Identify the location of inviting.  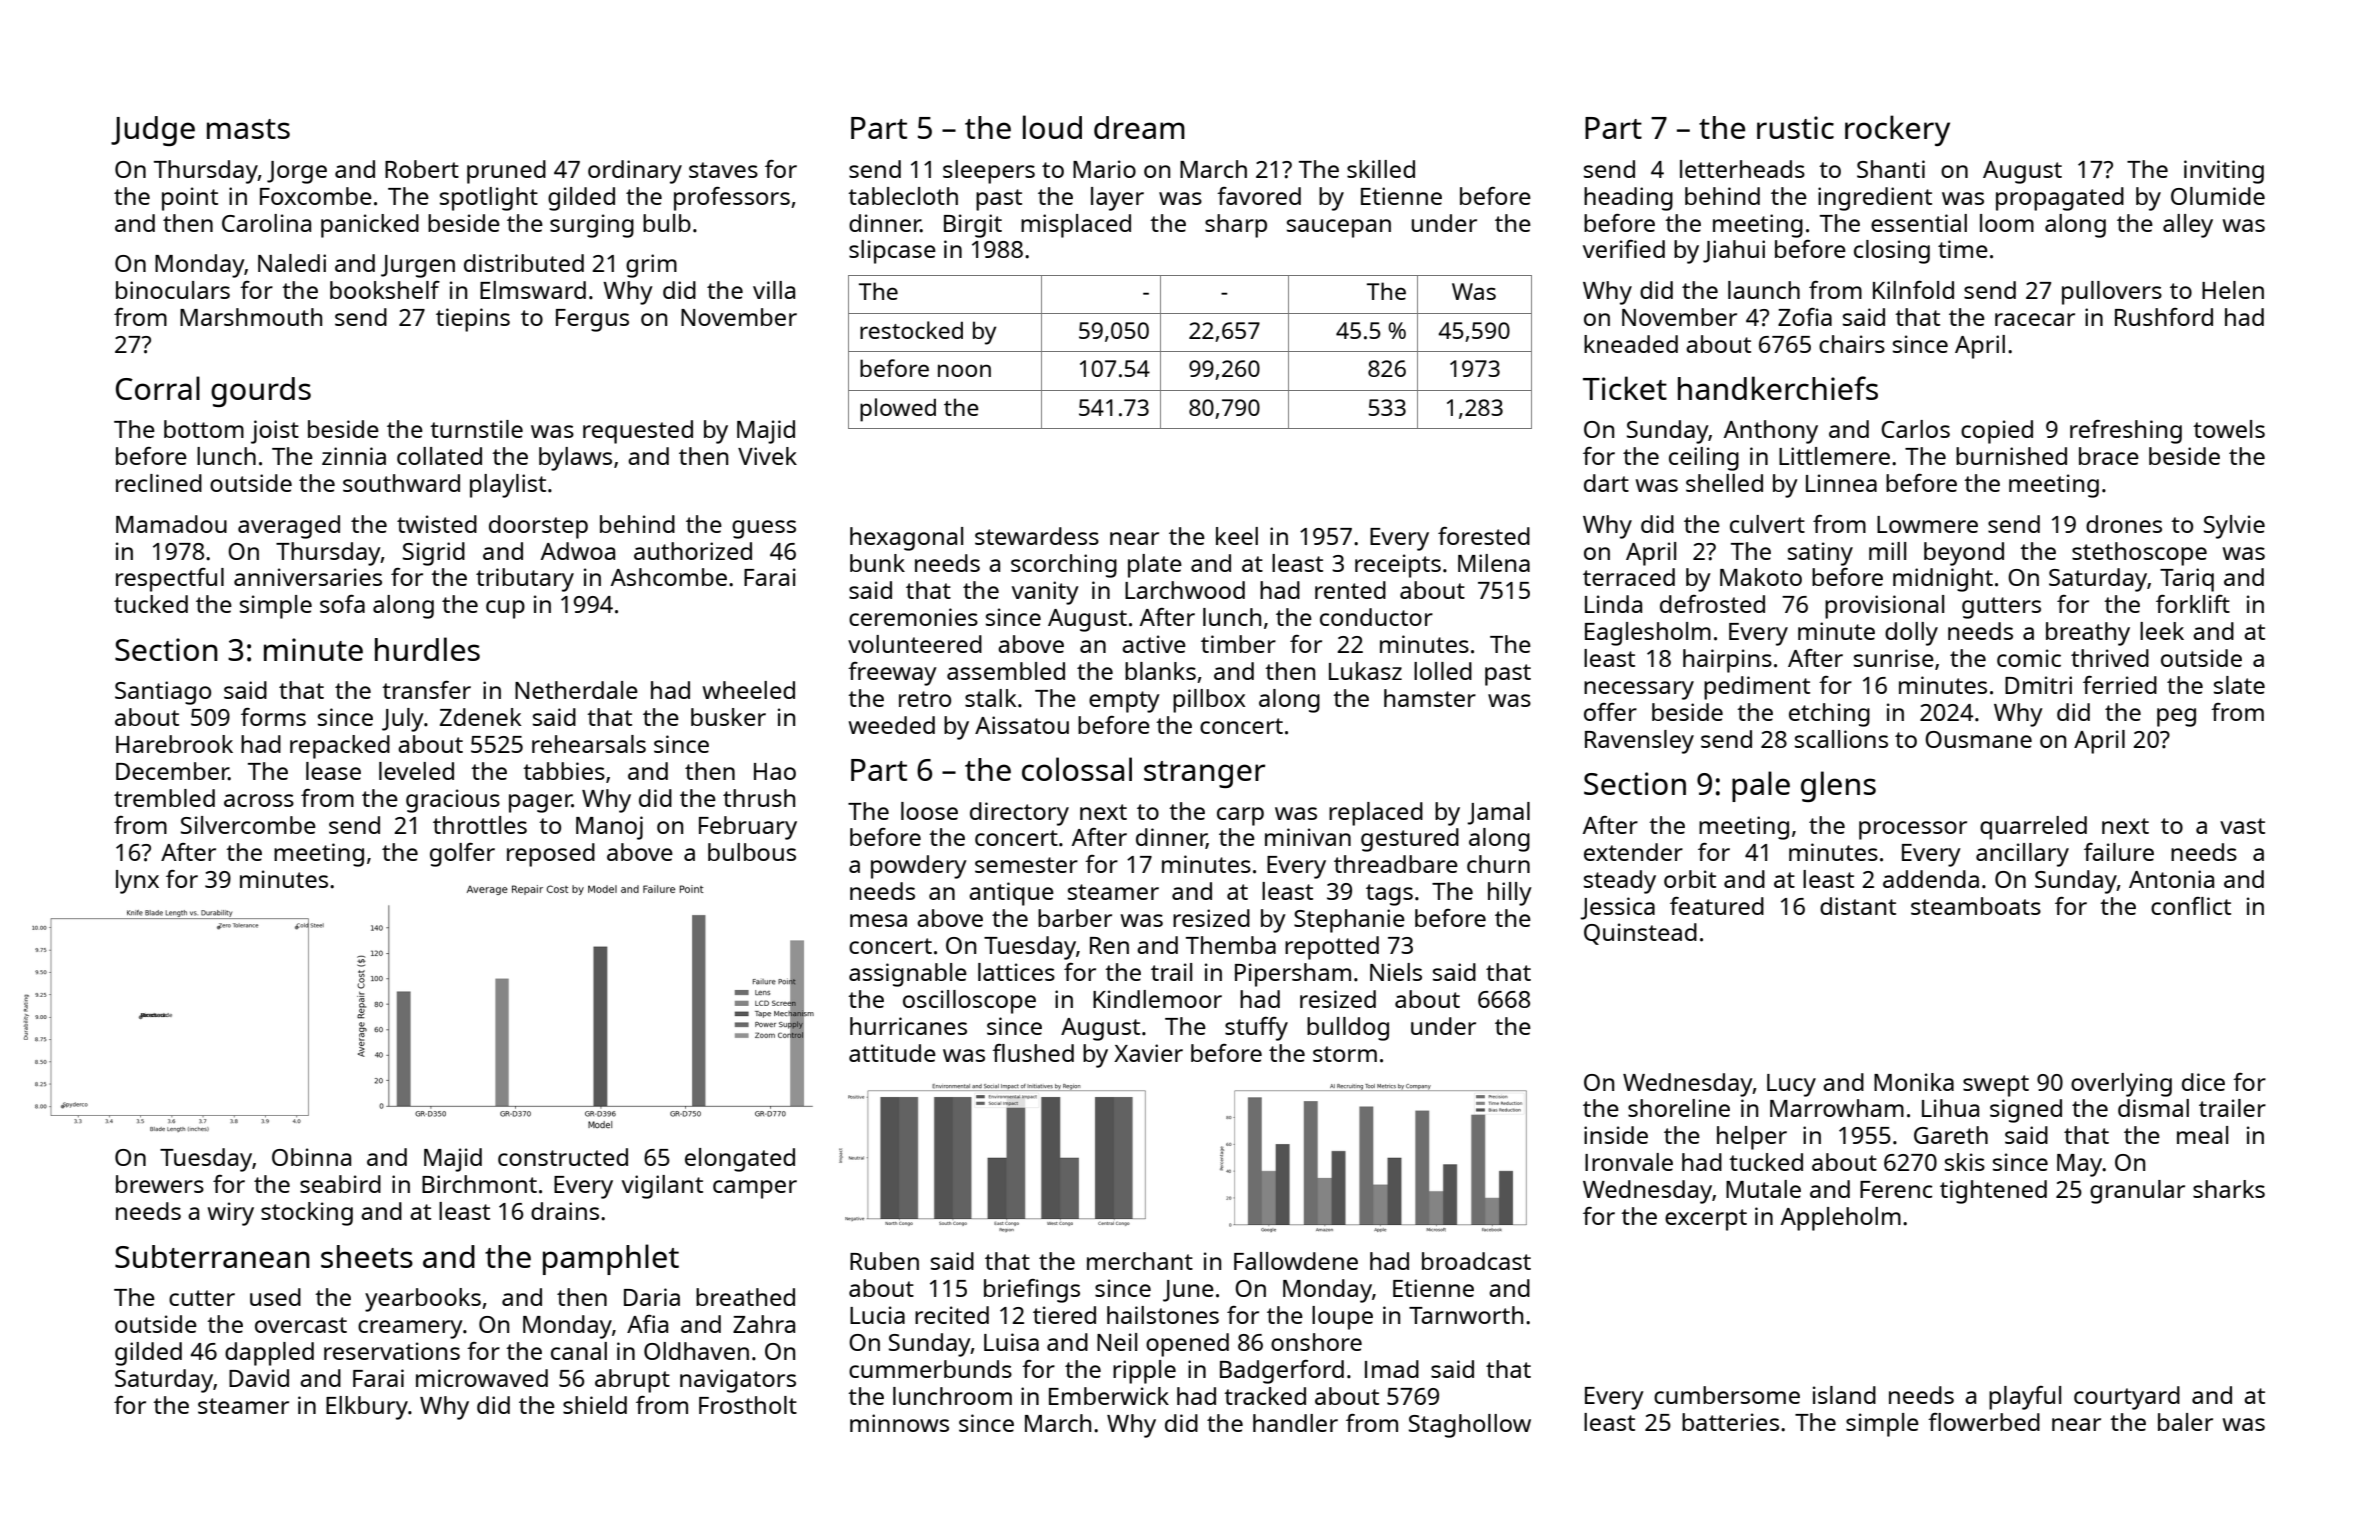
(2224, 172).
